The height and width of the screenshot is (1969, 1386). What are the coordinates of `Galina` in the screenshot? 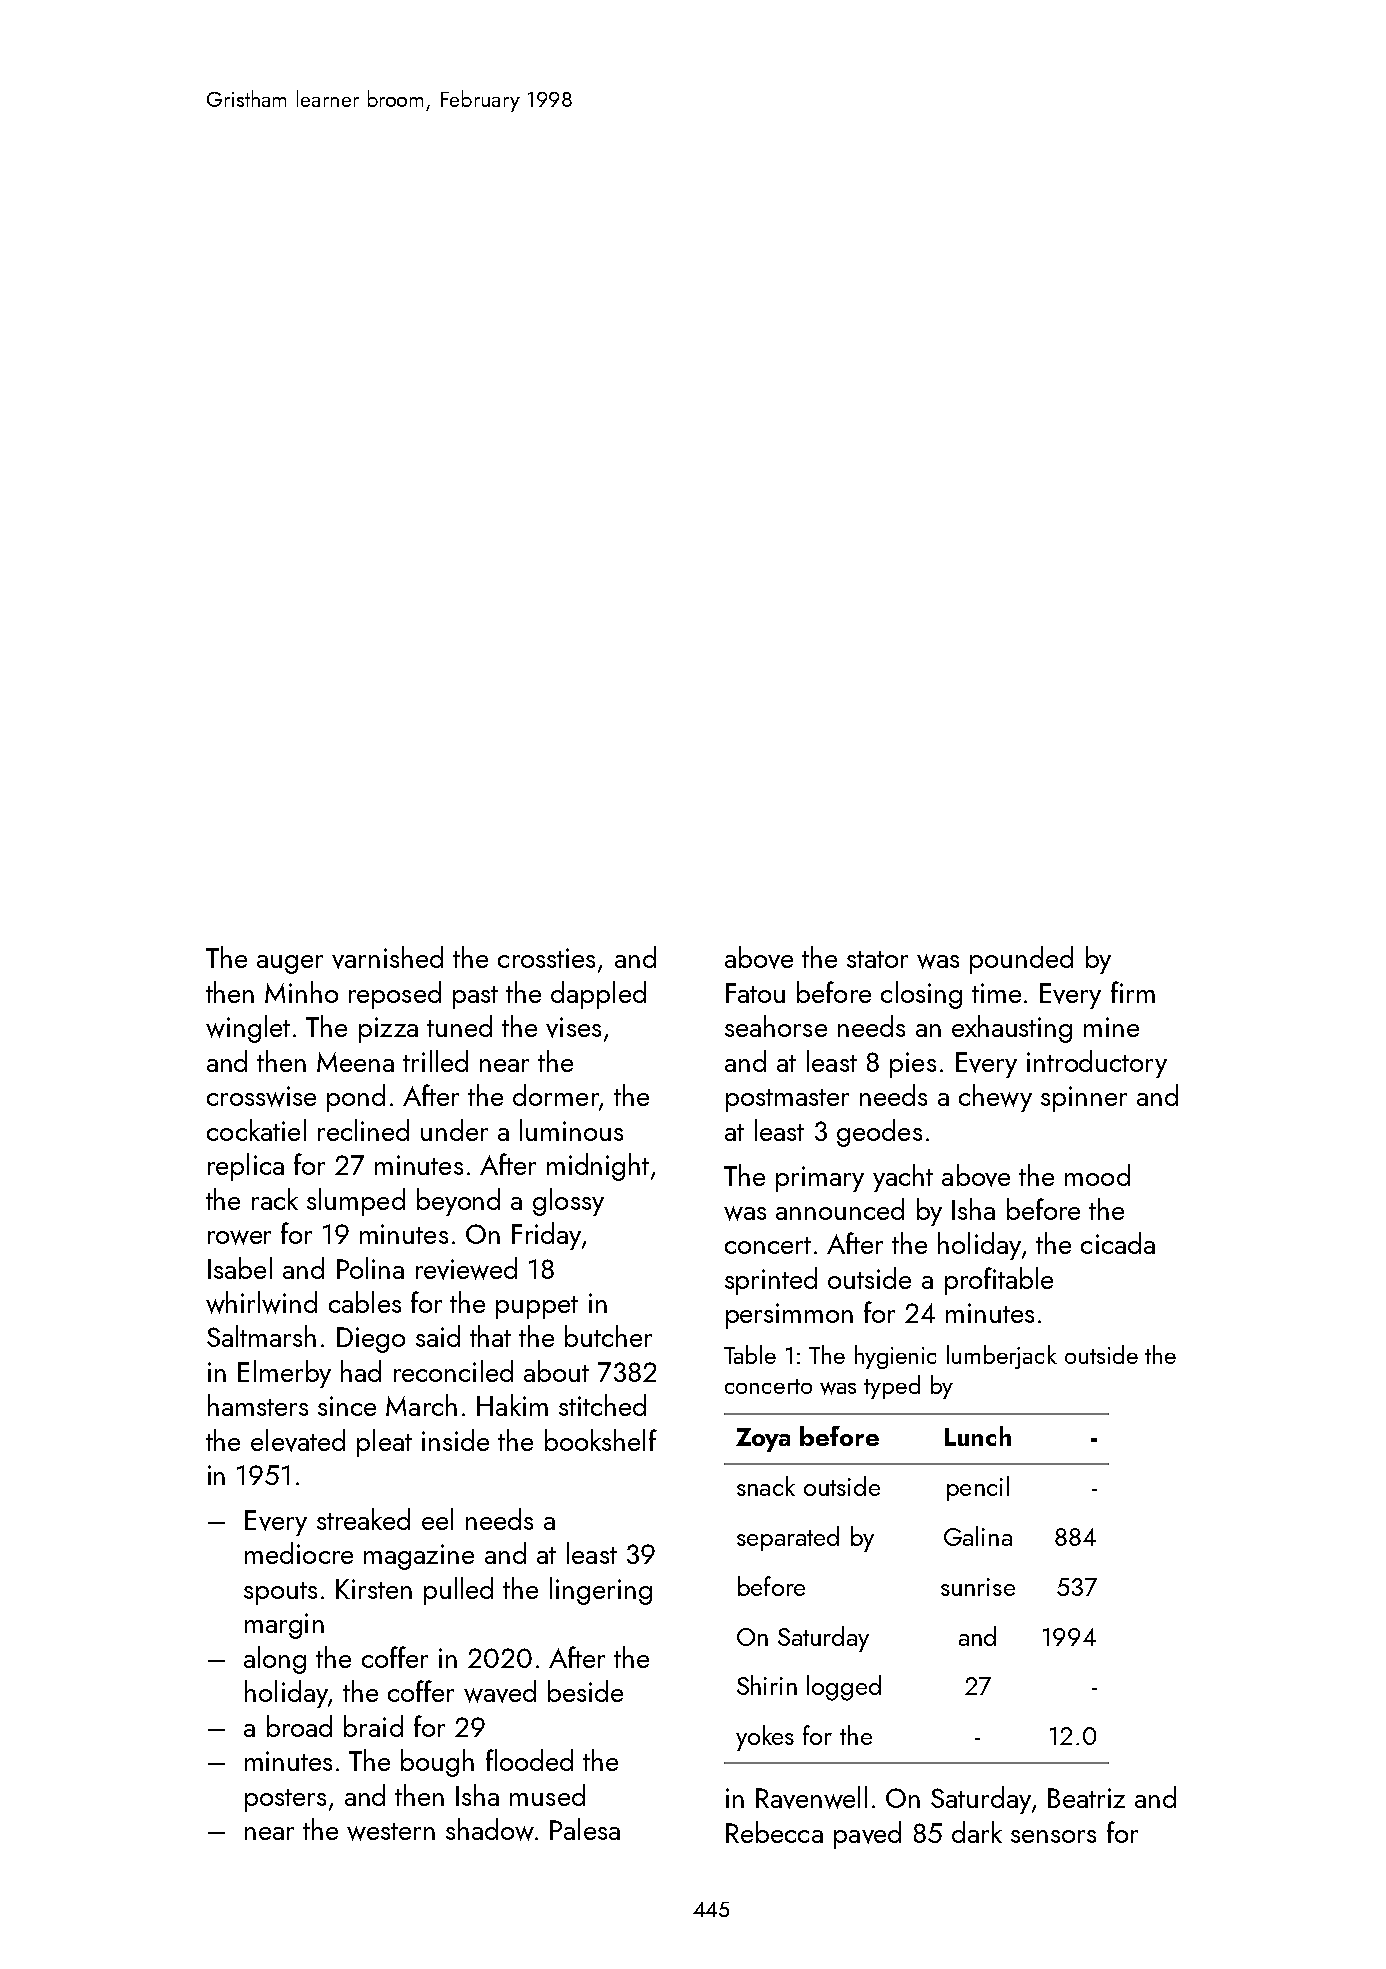 It's located at (978, 1536).
